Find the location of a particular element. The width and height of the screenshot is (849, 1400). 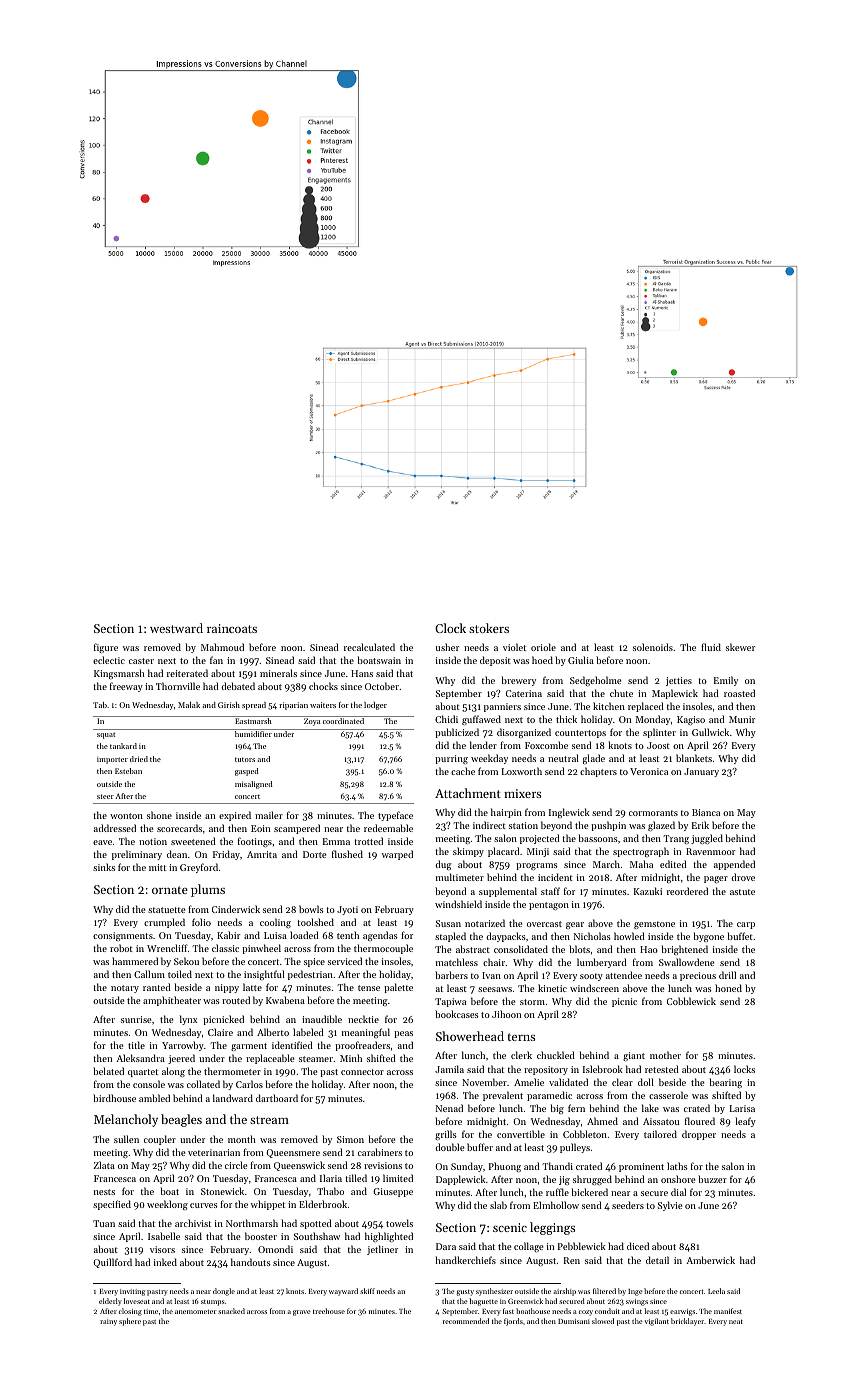

deposit is located at coordinates (495, 661).
